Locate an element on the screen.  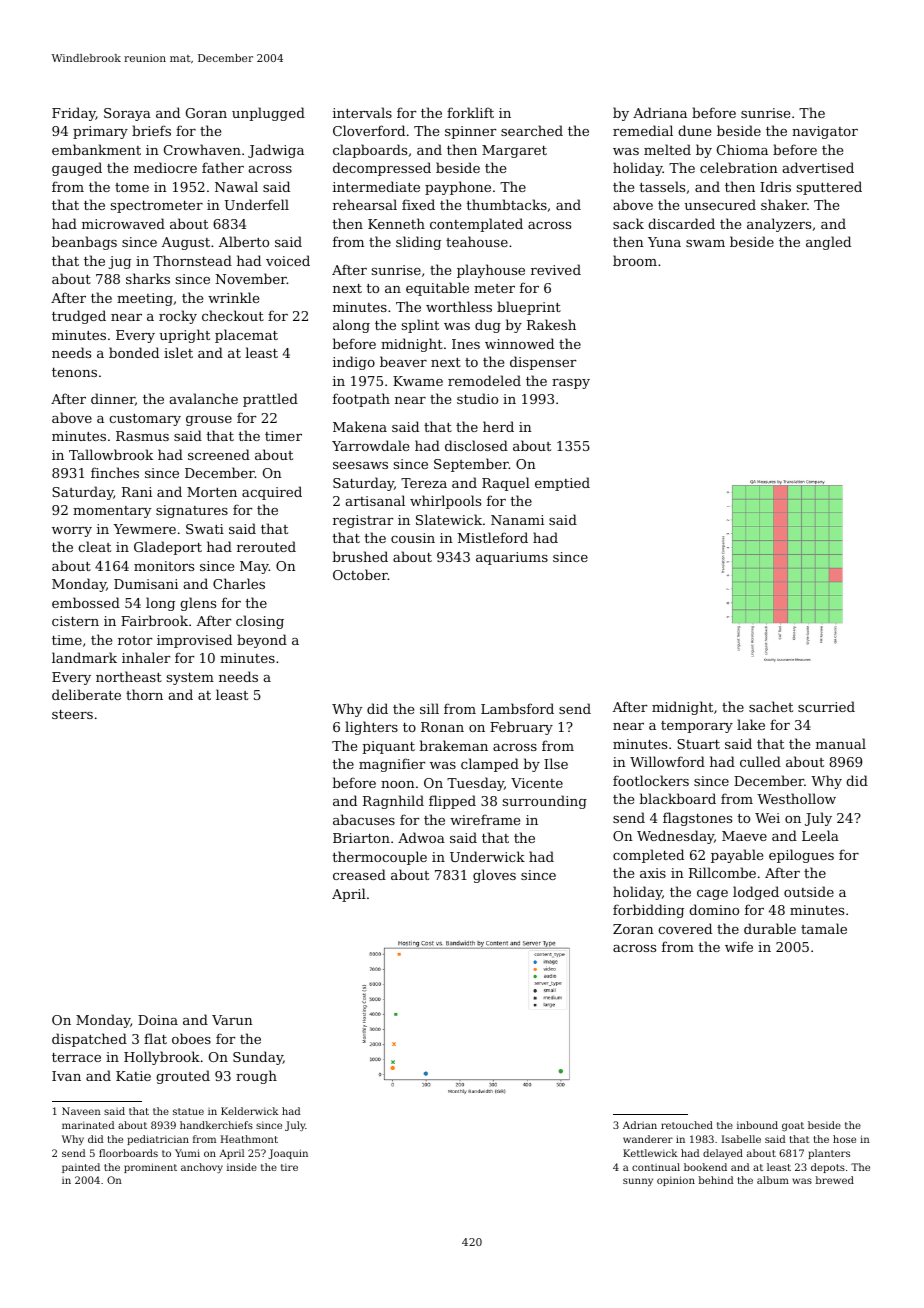
Goran is located at coordinates (206, 113).
